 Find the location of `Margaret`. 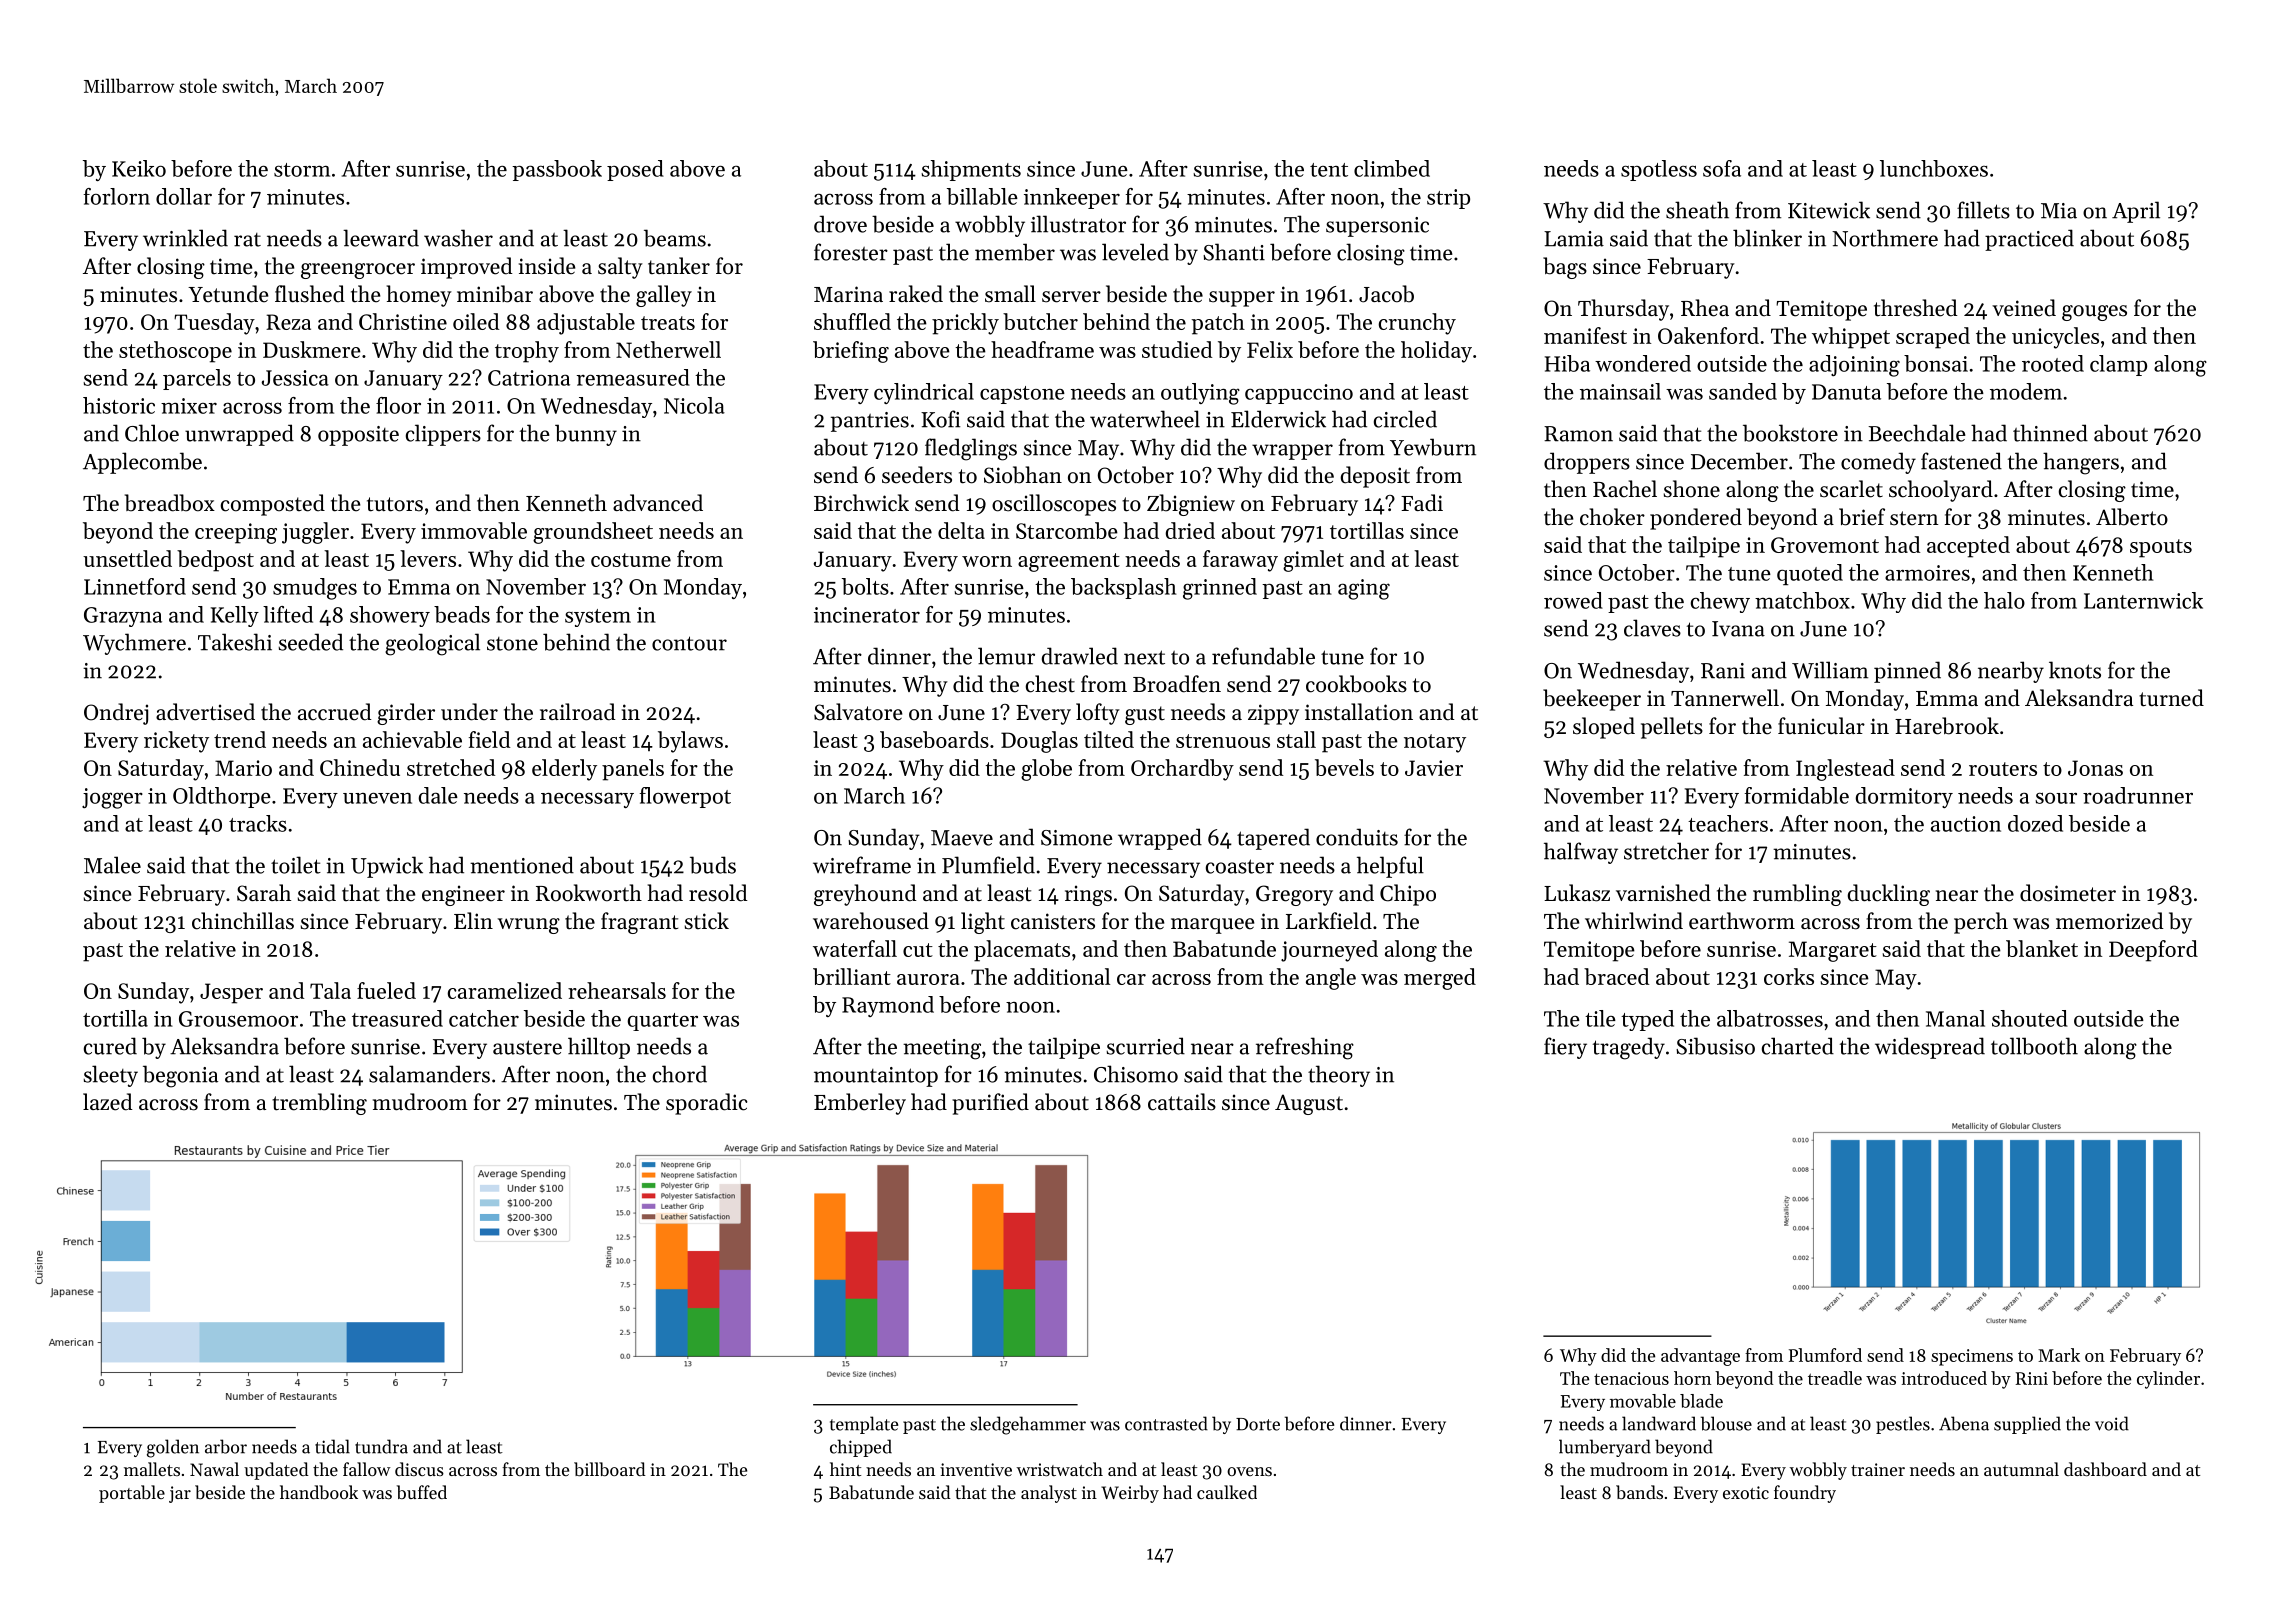

Margaret is located at coordinates (1833, 951).
